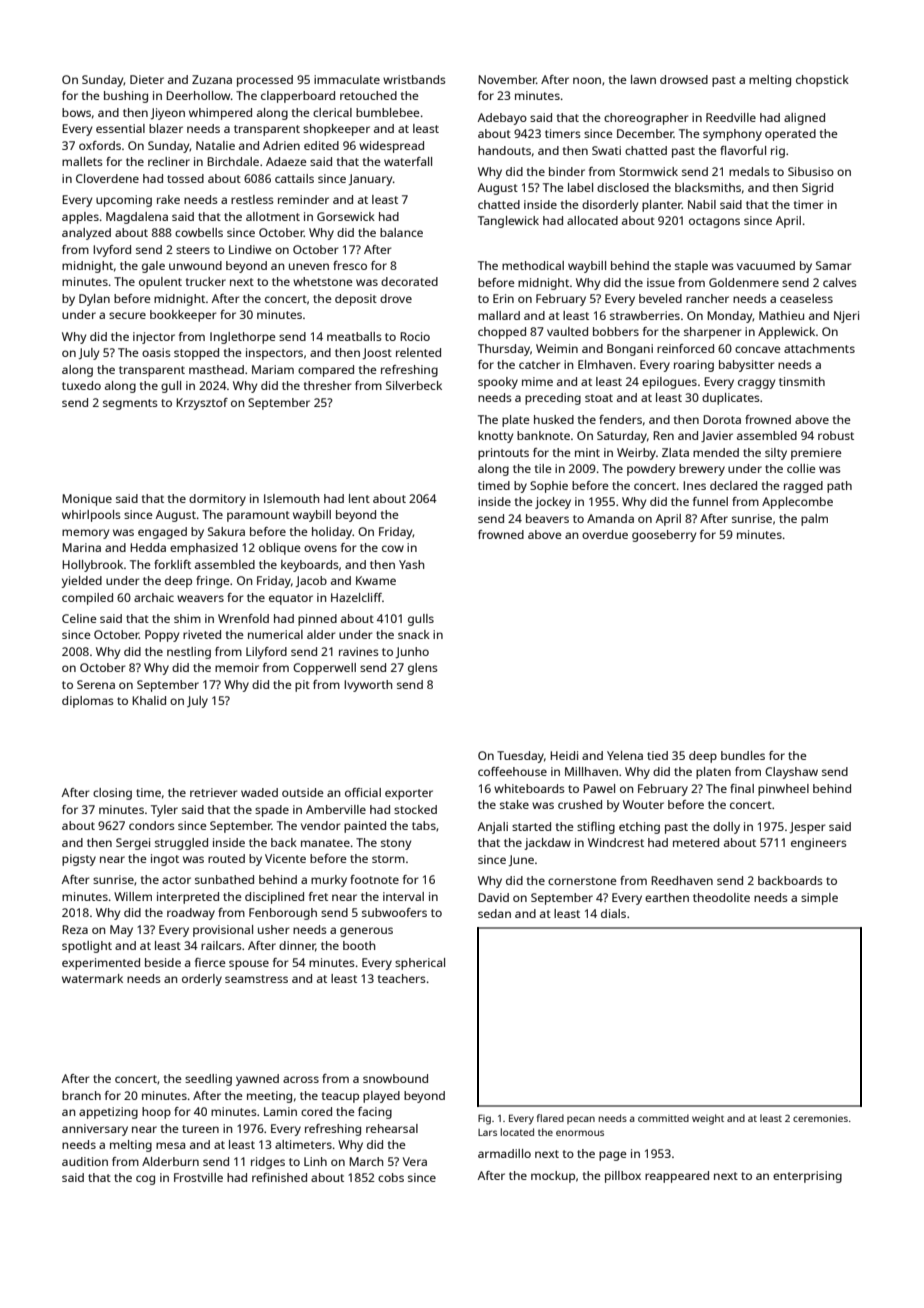 This screenshot has width=924, height=1308. What do you see at coordinates (347, 79) in the screenshot?
I see `immaculate` at bounding box center [347, 79].
